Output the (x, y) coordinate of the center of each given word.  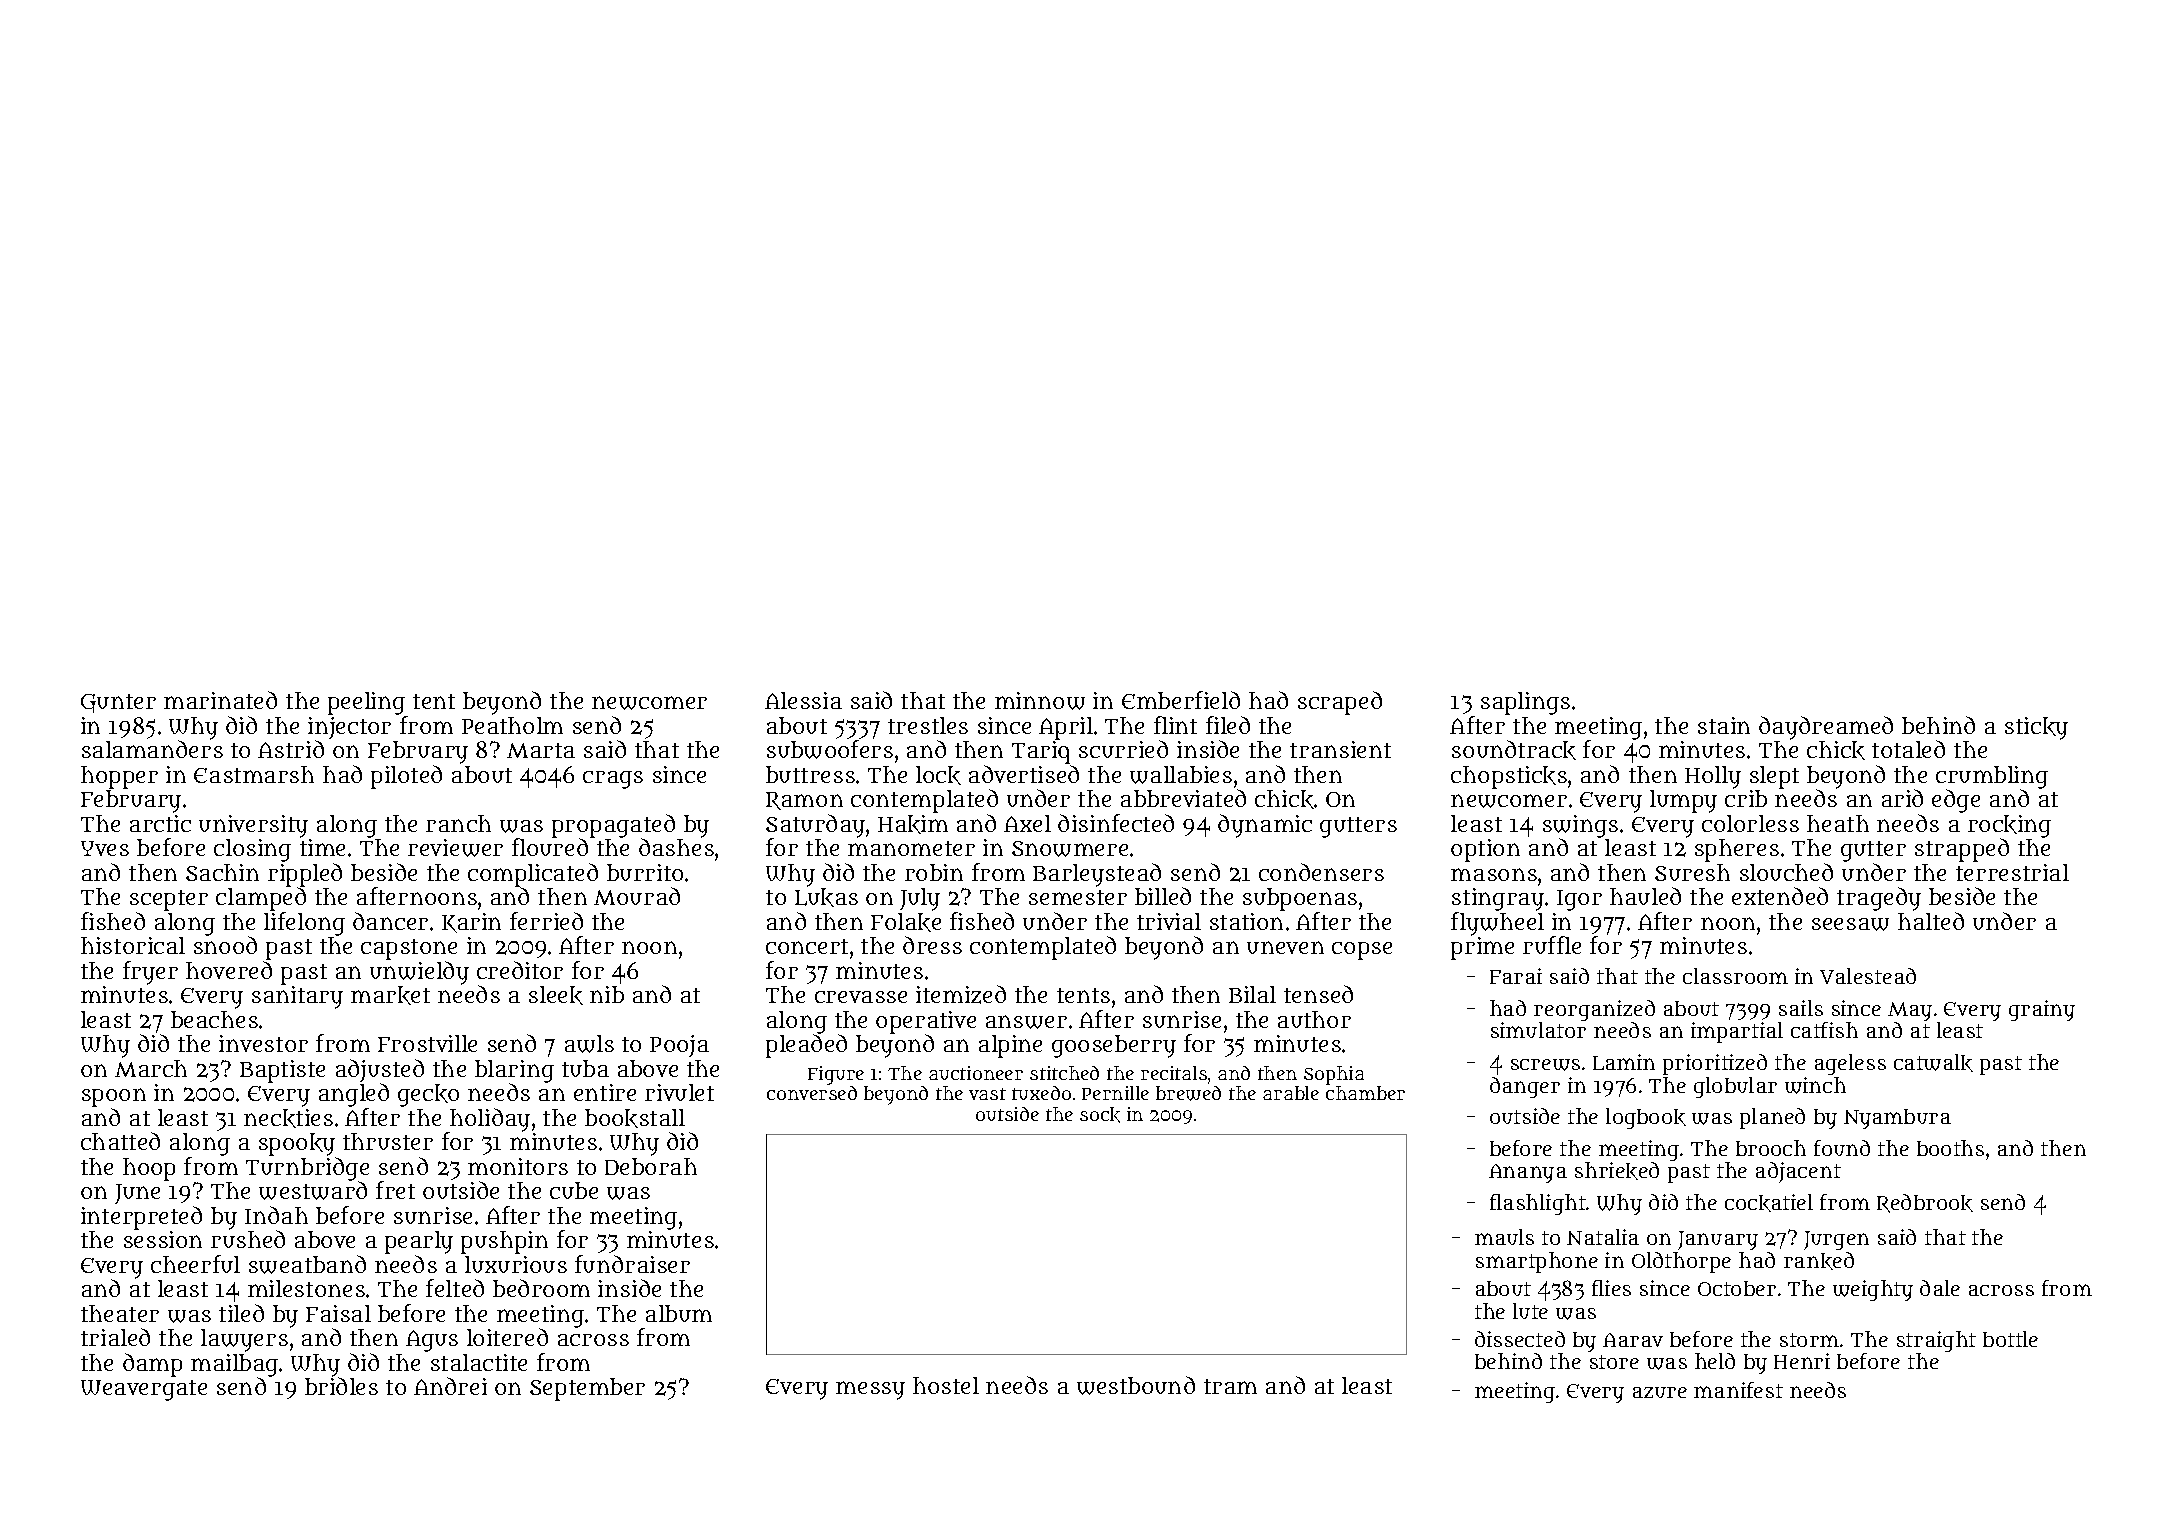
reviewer (455, 848)
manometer (911, 848)
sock (1100, 1115)
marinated (220, 700)
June (137, 1194)
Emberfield (1181, 700)
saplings (1525, 703)
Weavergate (144, 1390)
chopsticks (1509, 777)
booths (1950, 1148)
